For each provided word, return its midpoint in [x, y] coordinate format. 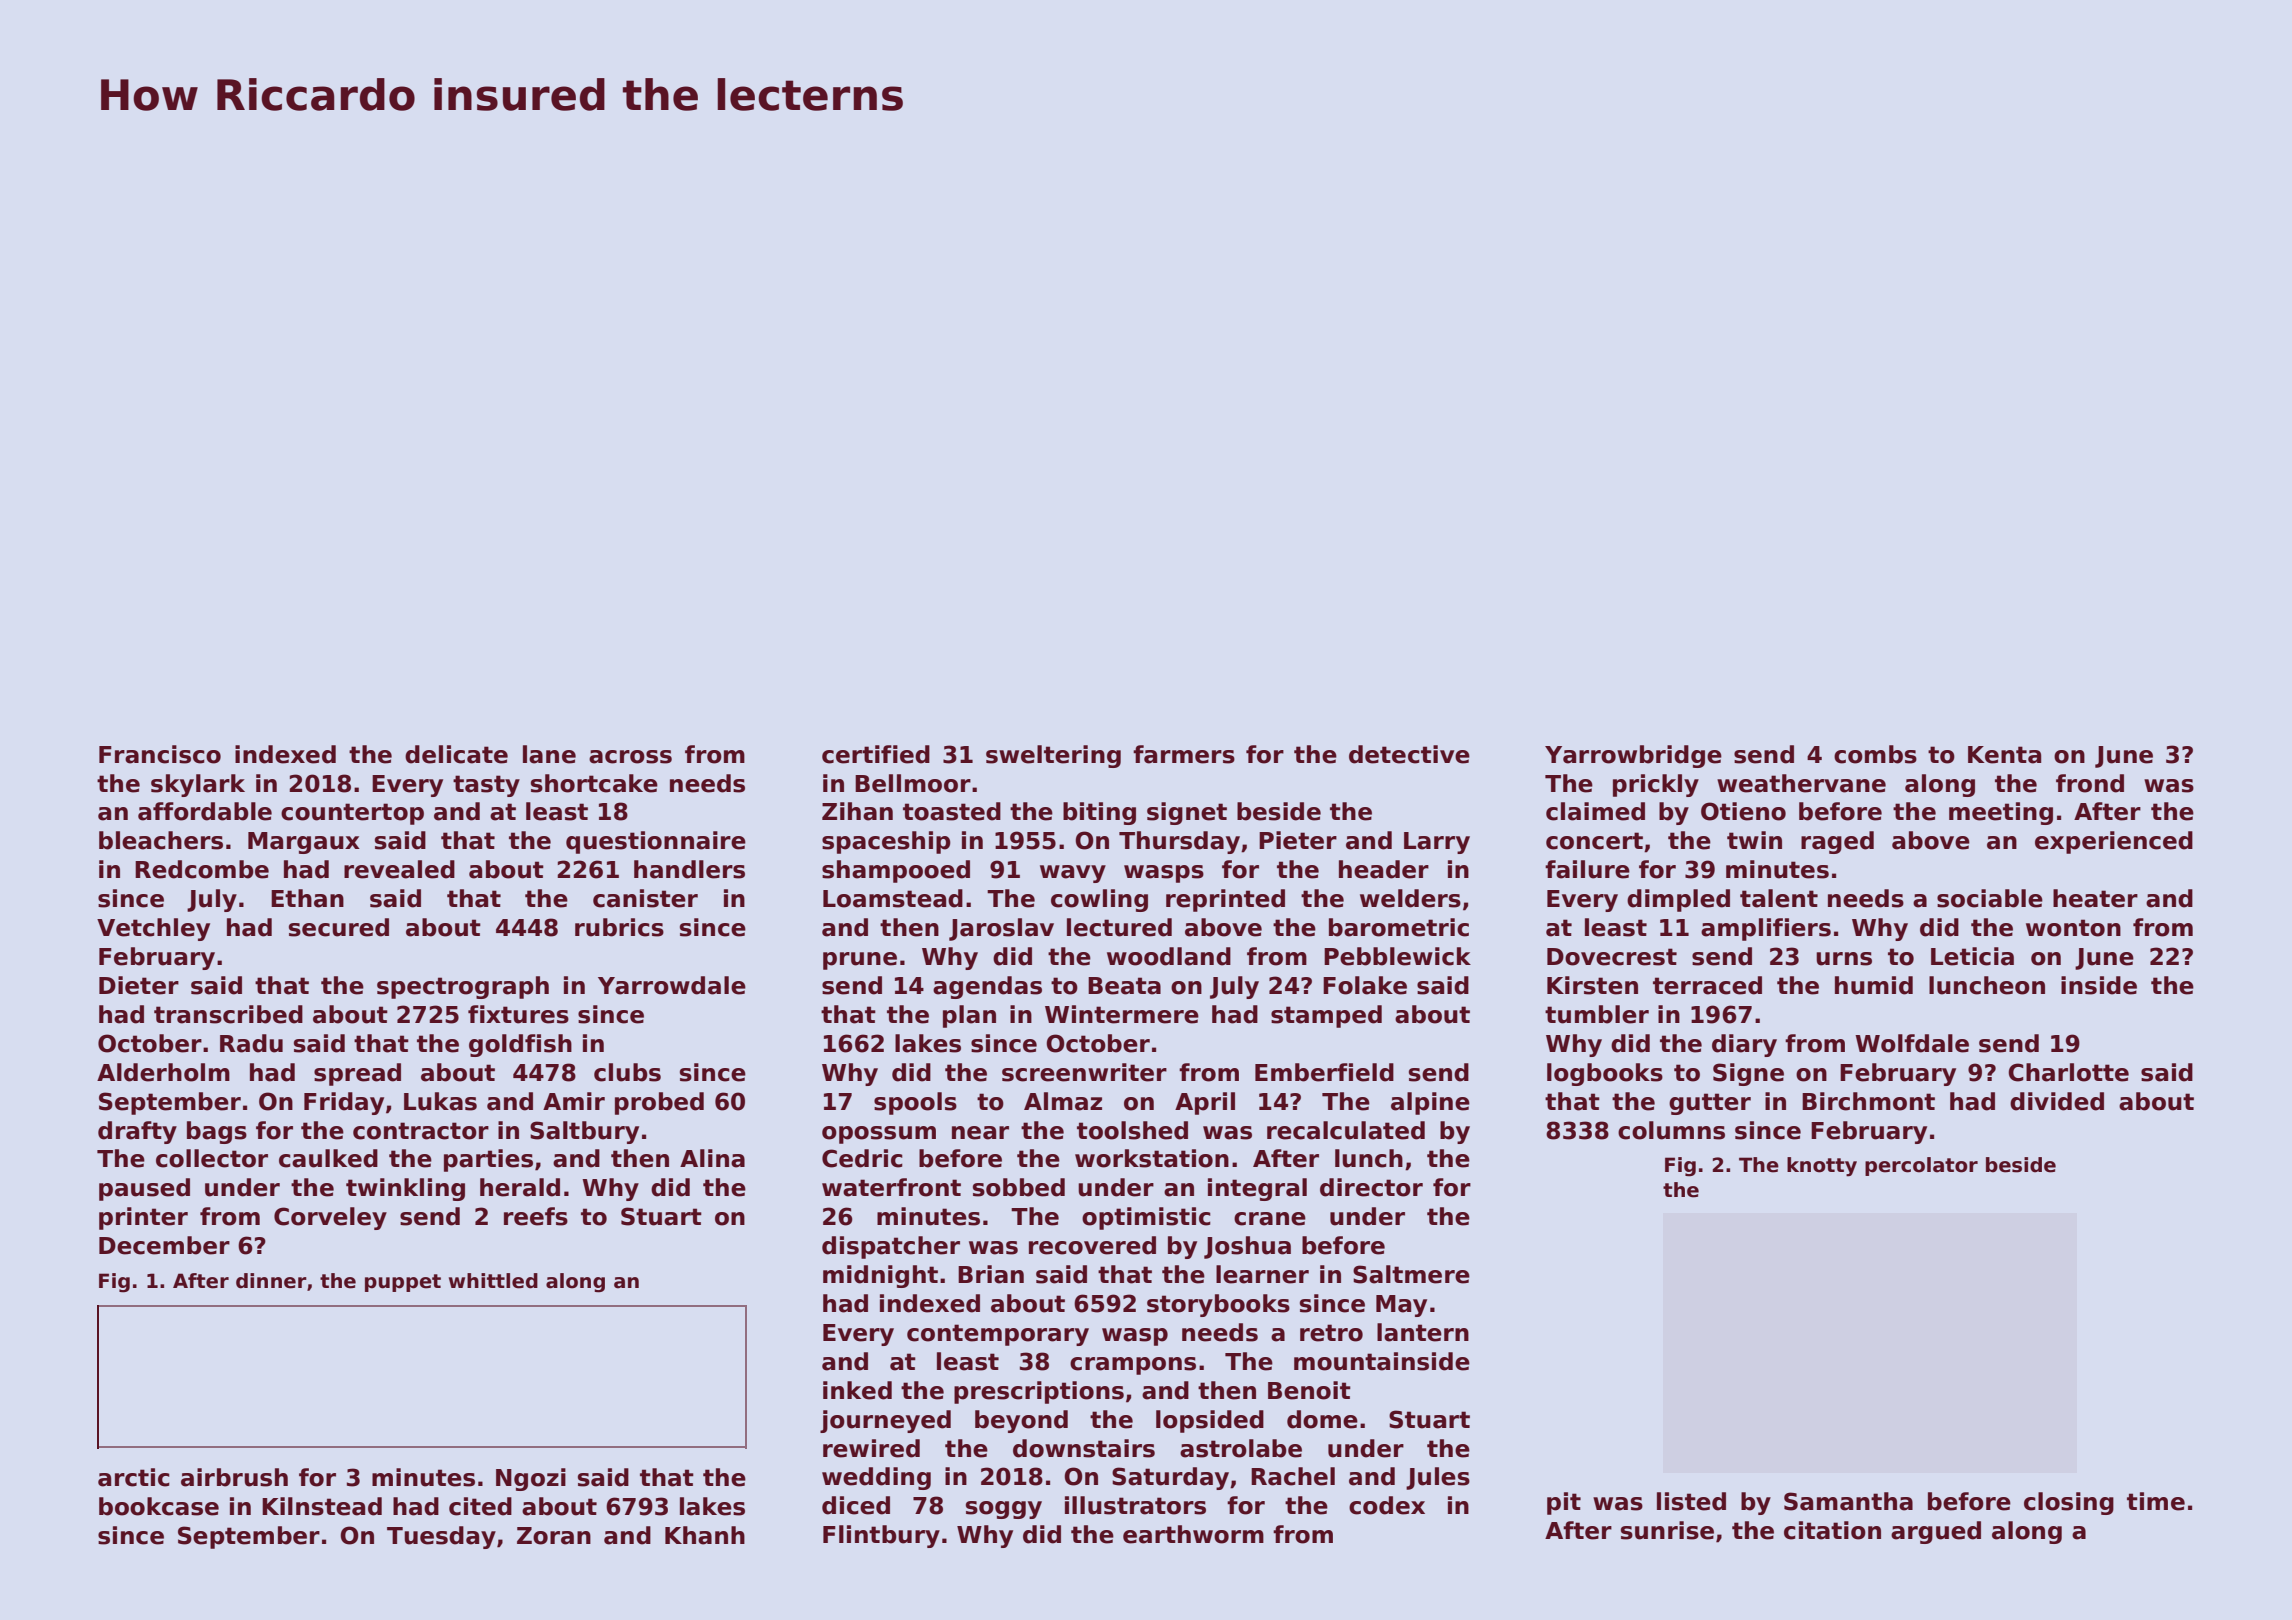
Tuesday [441, 1537]
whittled [493, 1281]
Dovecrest [1612, 957]
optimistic [1146, 1218]
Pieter [1298, 840]
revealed [399, 869]
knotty [1822, 1167]
